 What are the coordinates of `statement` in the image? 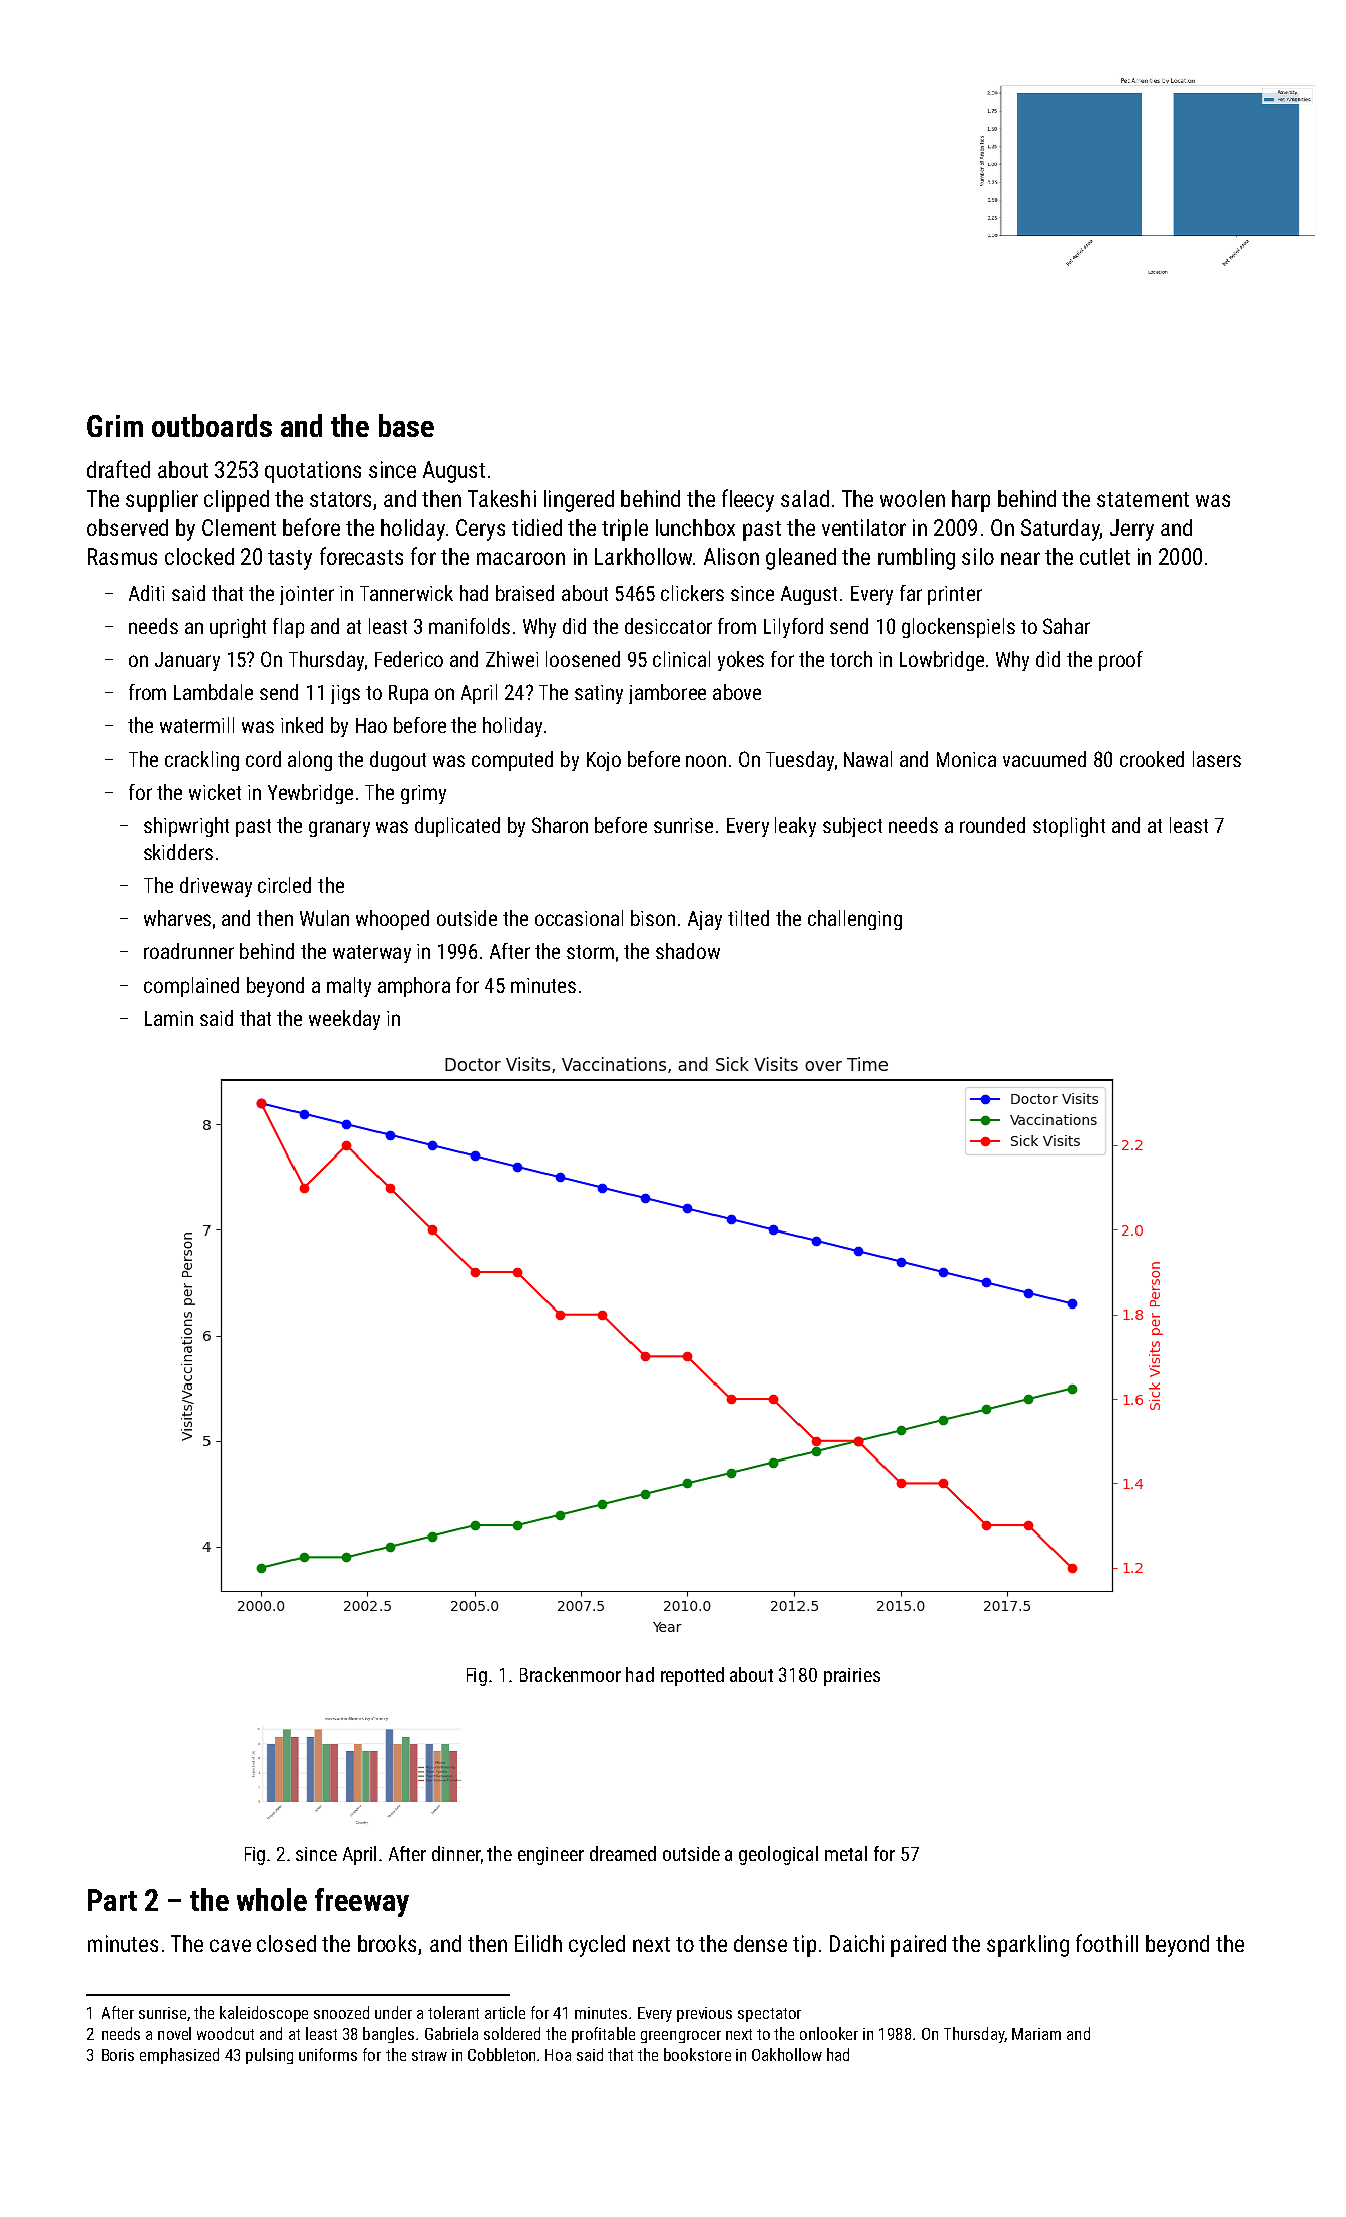 It's located at (1143, 499).
